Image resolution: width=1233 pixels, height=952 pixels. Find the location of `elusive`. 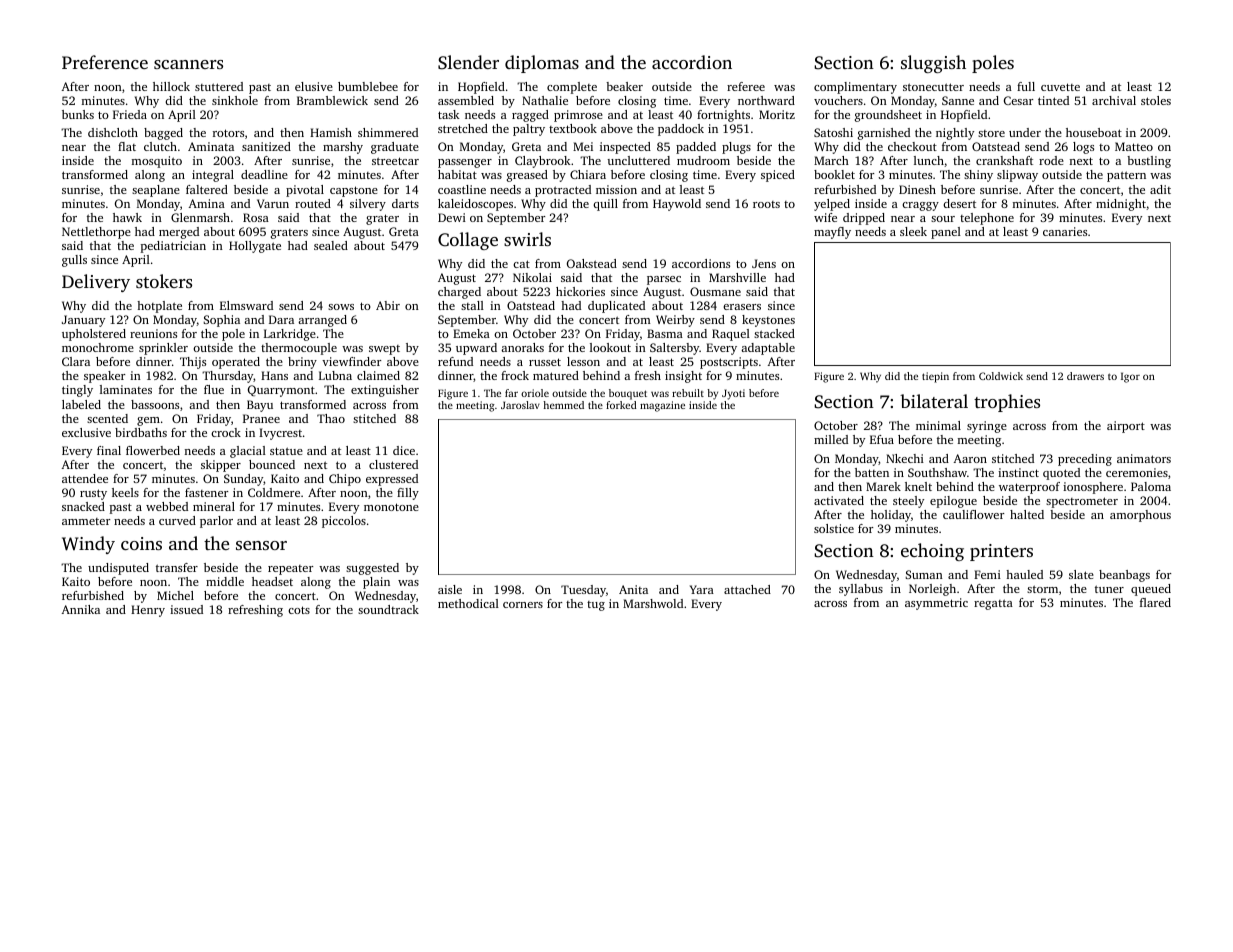

elusive is located at coordinates (314, 86).
